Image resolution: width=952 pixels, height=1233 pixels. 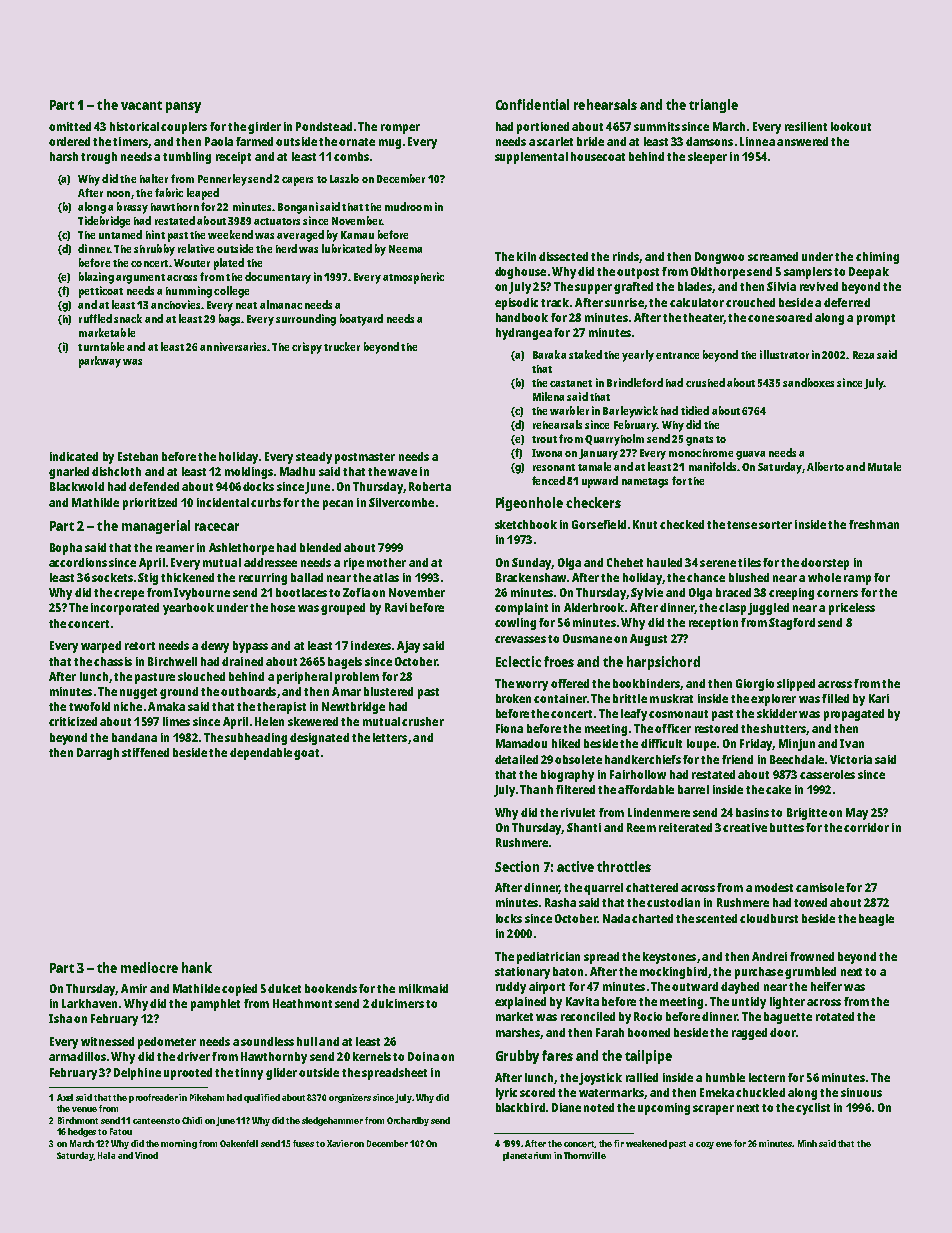 What do you see at coordinates (532, 104) in the document?
I see `Confidential` at bounding box center [532, 104].
